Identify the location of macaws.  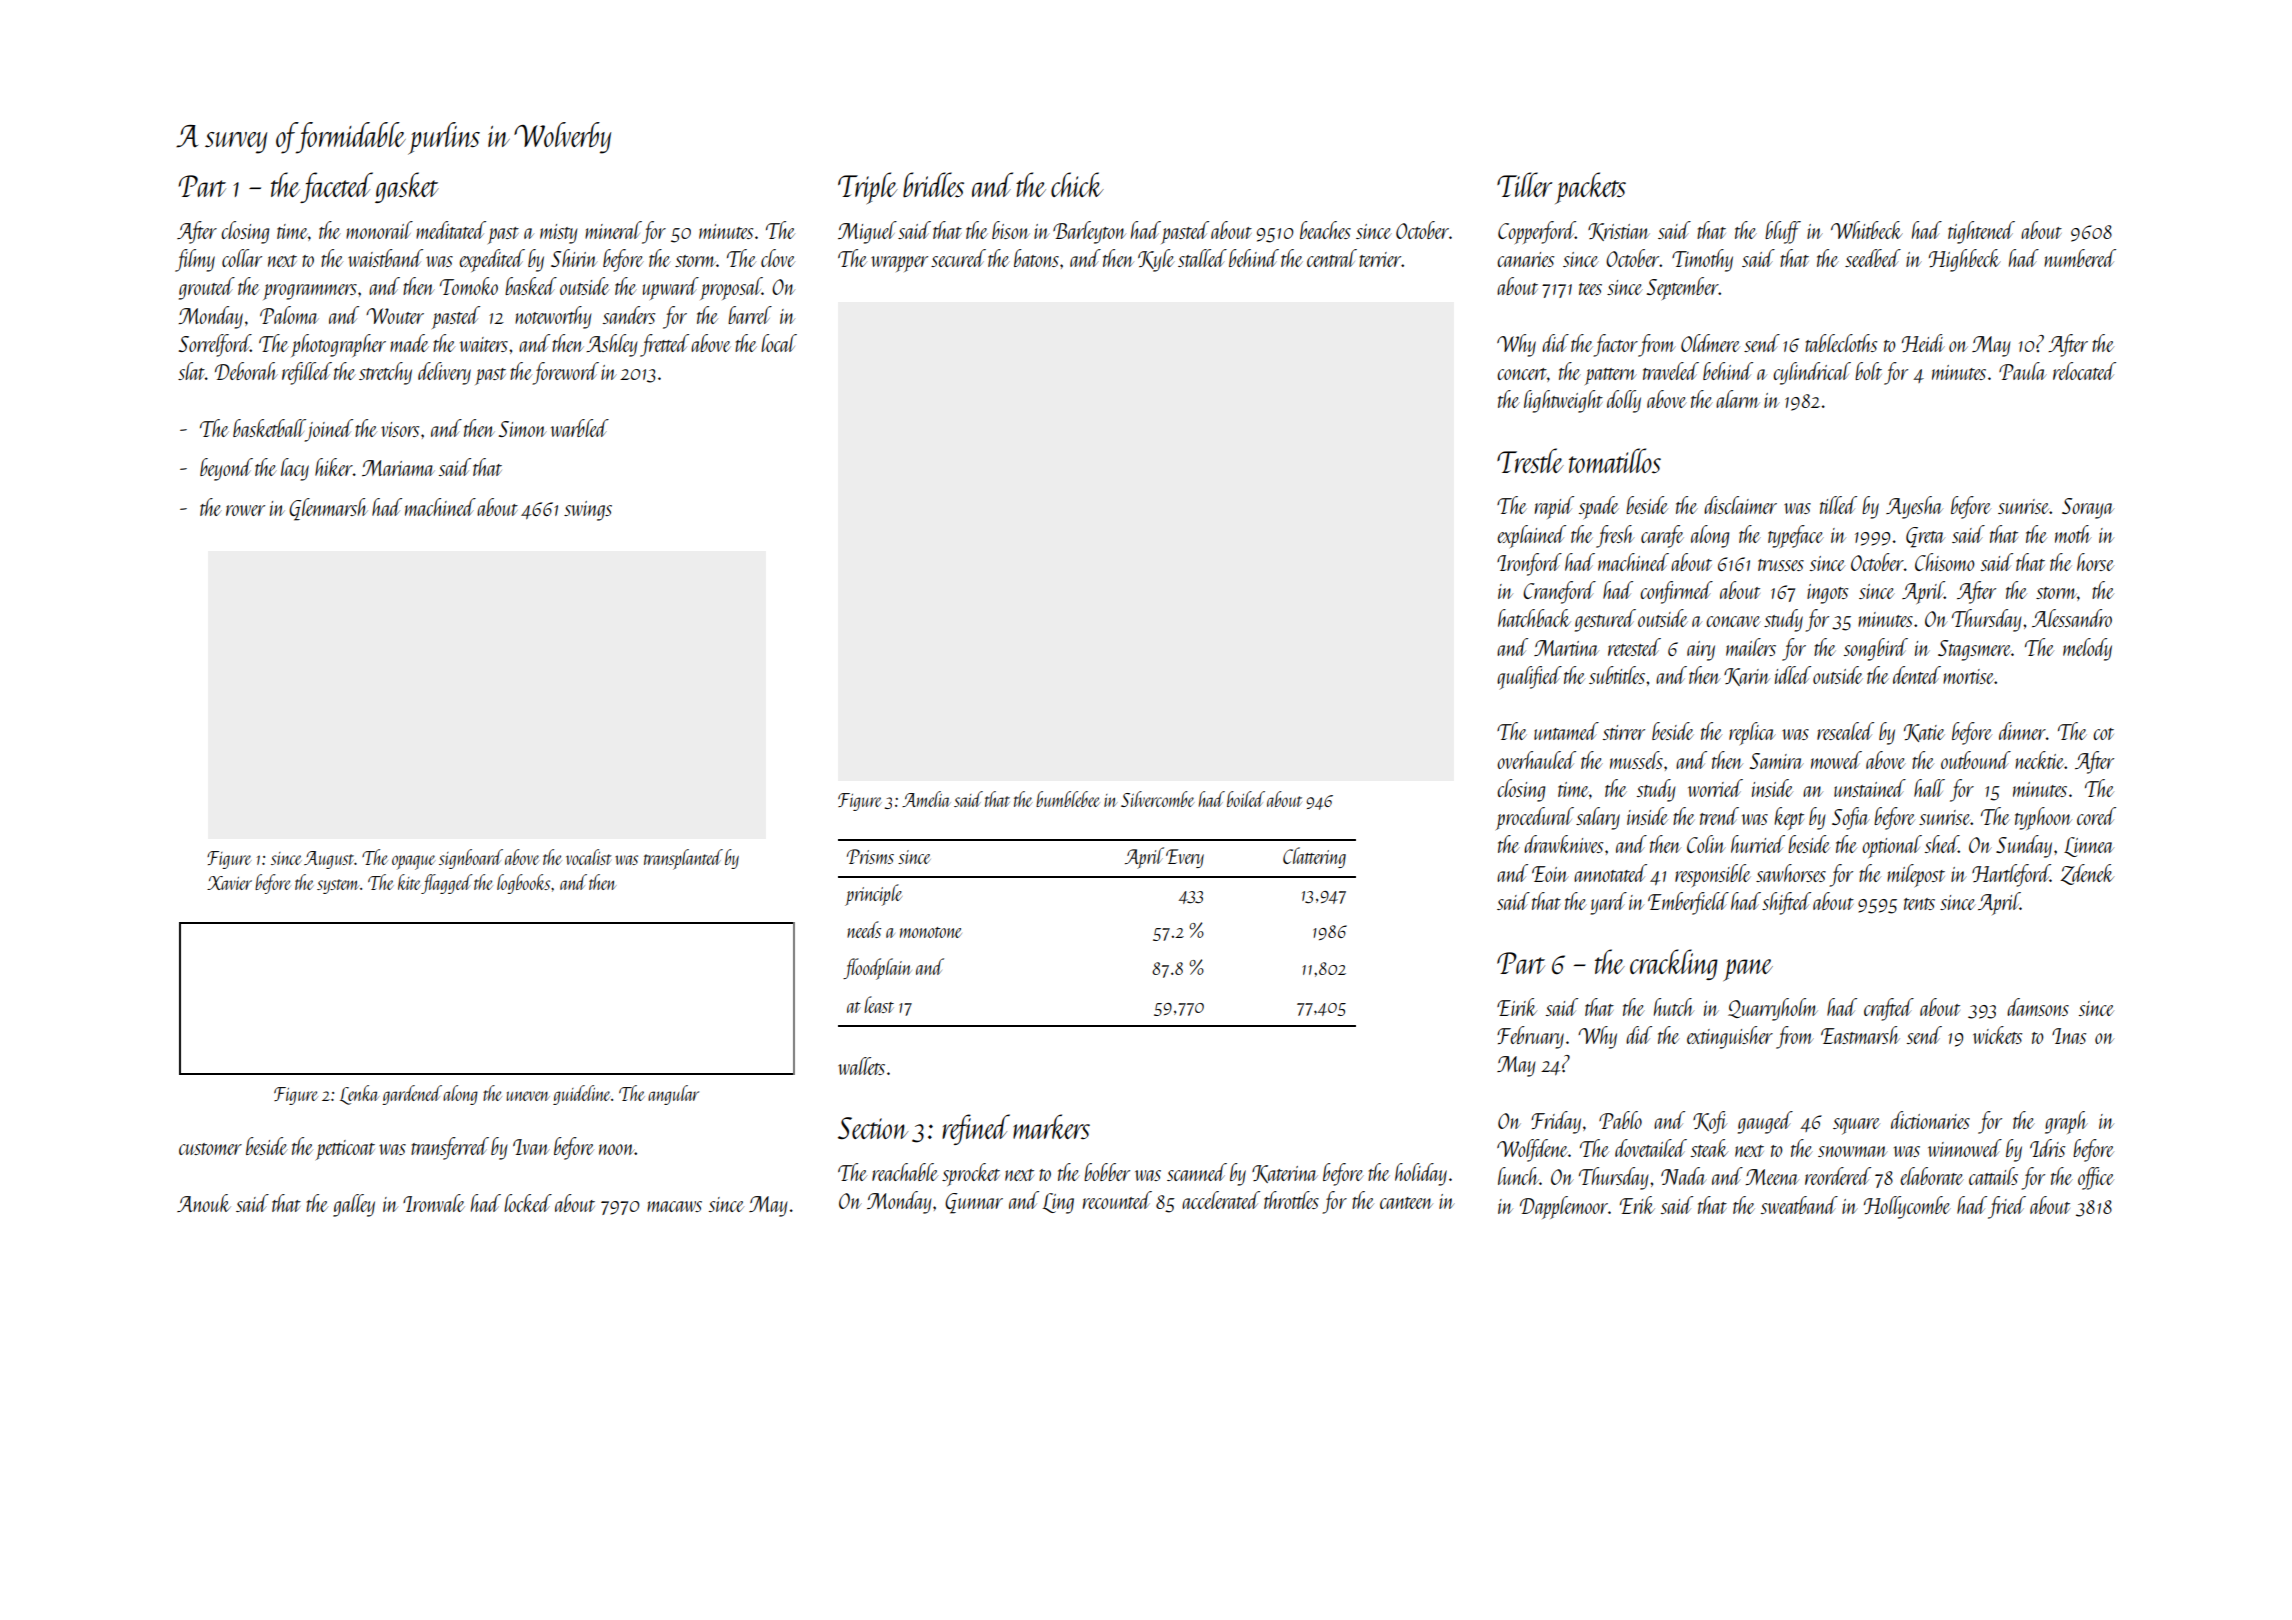
(674, 1206).
